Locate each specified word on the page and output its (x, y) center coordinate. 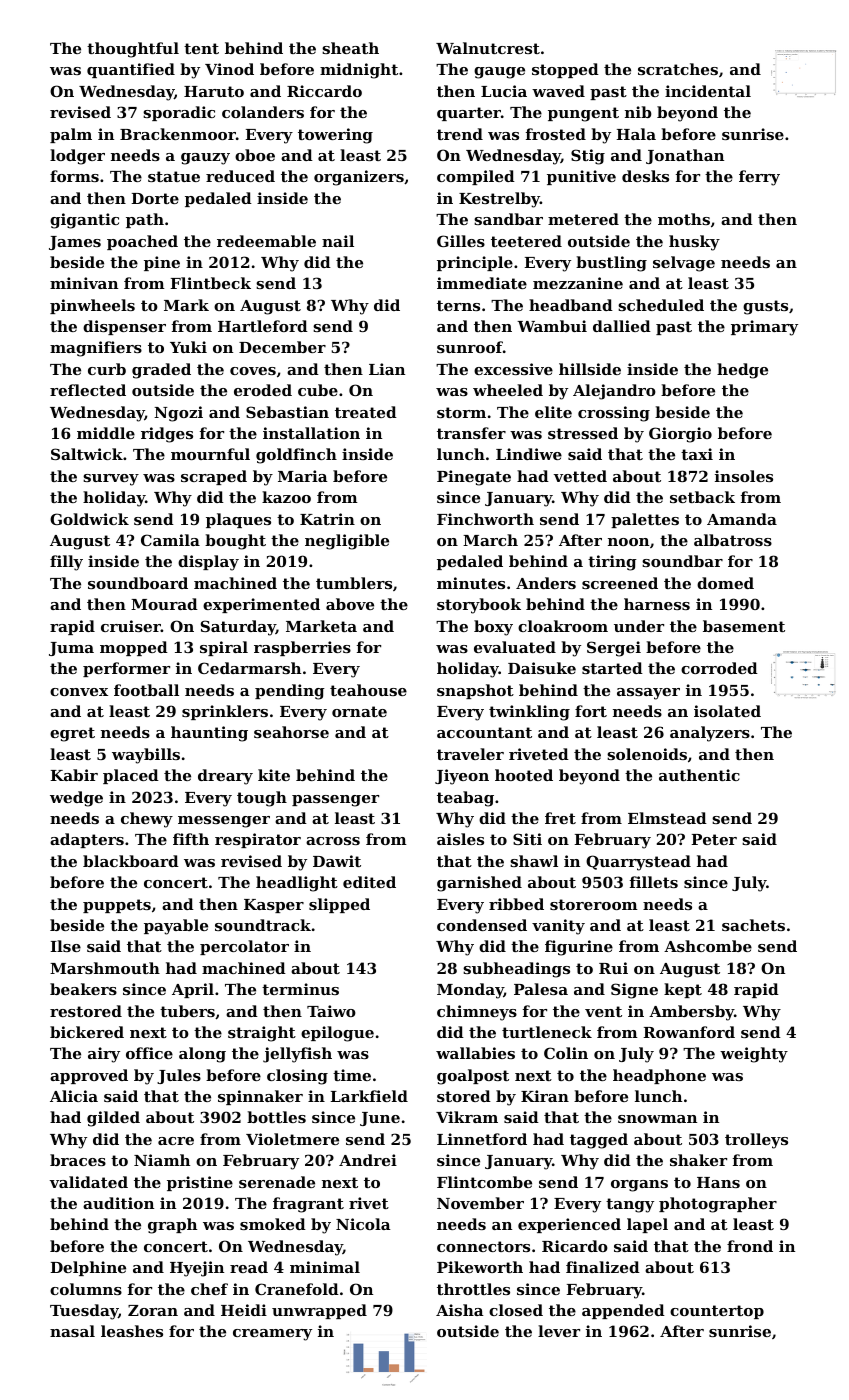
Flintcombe (484, 1182)
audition (118, 1203)
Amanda (742, 519)
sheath (350, 48)
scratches (678, 69)
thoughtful (133, 50)
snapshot (475, 691)
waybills (146, 756)
